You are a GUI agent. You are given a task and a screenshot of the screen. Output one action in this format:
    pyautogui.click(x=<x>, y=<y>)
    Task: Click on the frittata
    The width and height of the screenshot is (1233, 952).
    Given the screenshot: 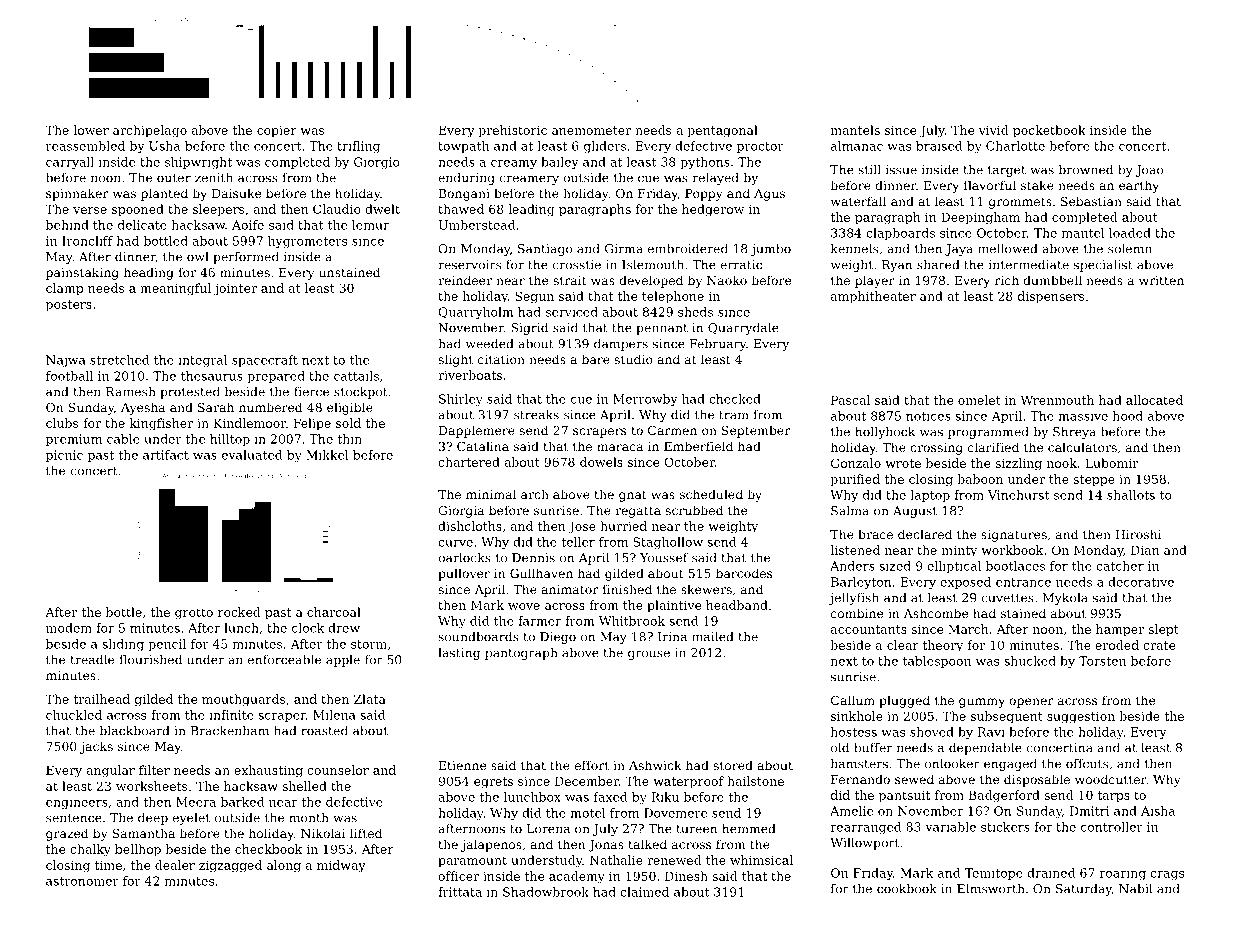 What is the action you would take?
    pyautogui.click(x=460, y=892)
